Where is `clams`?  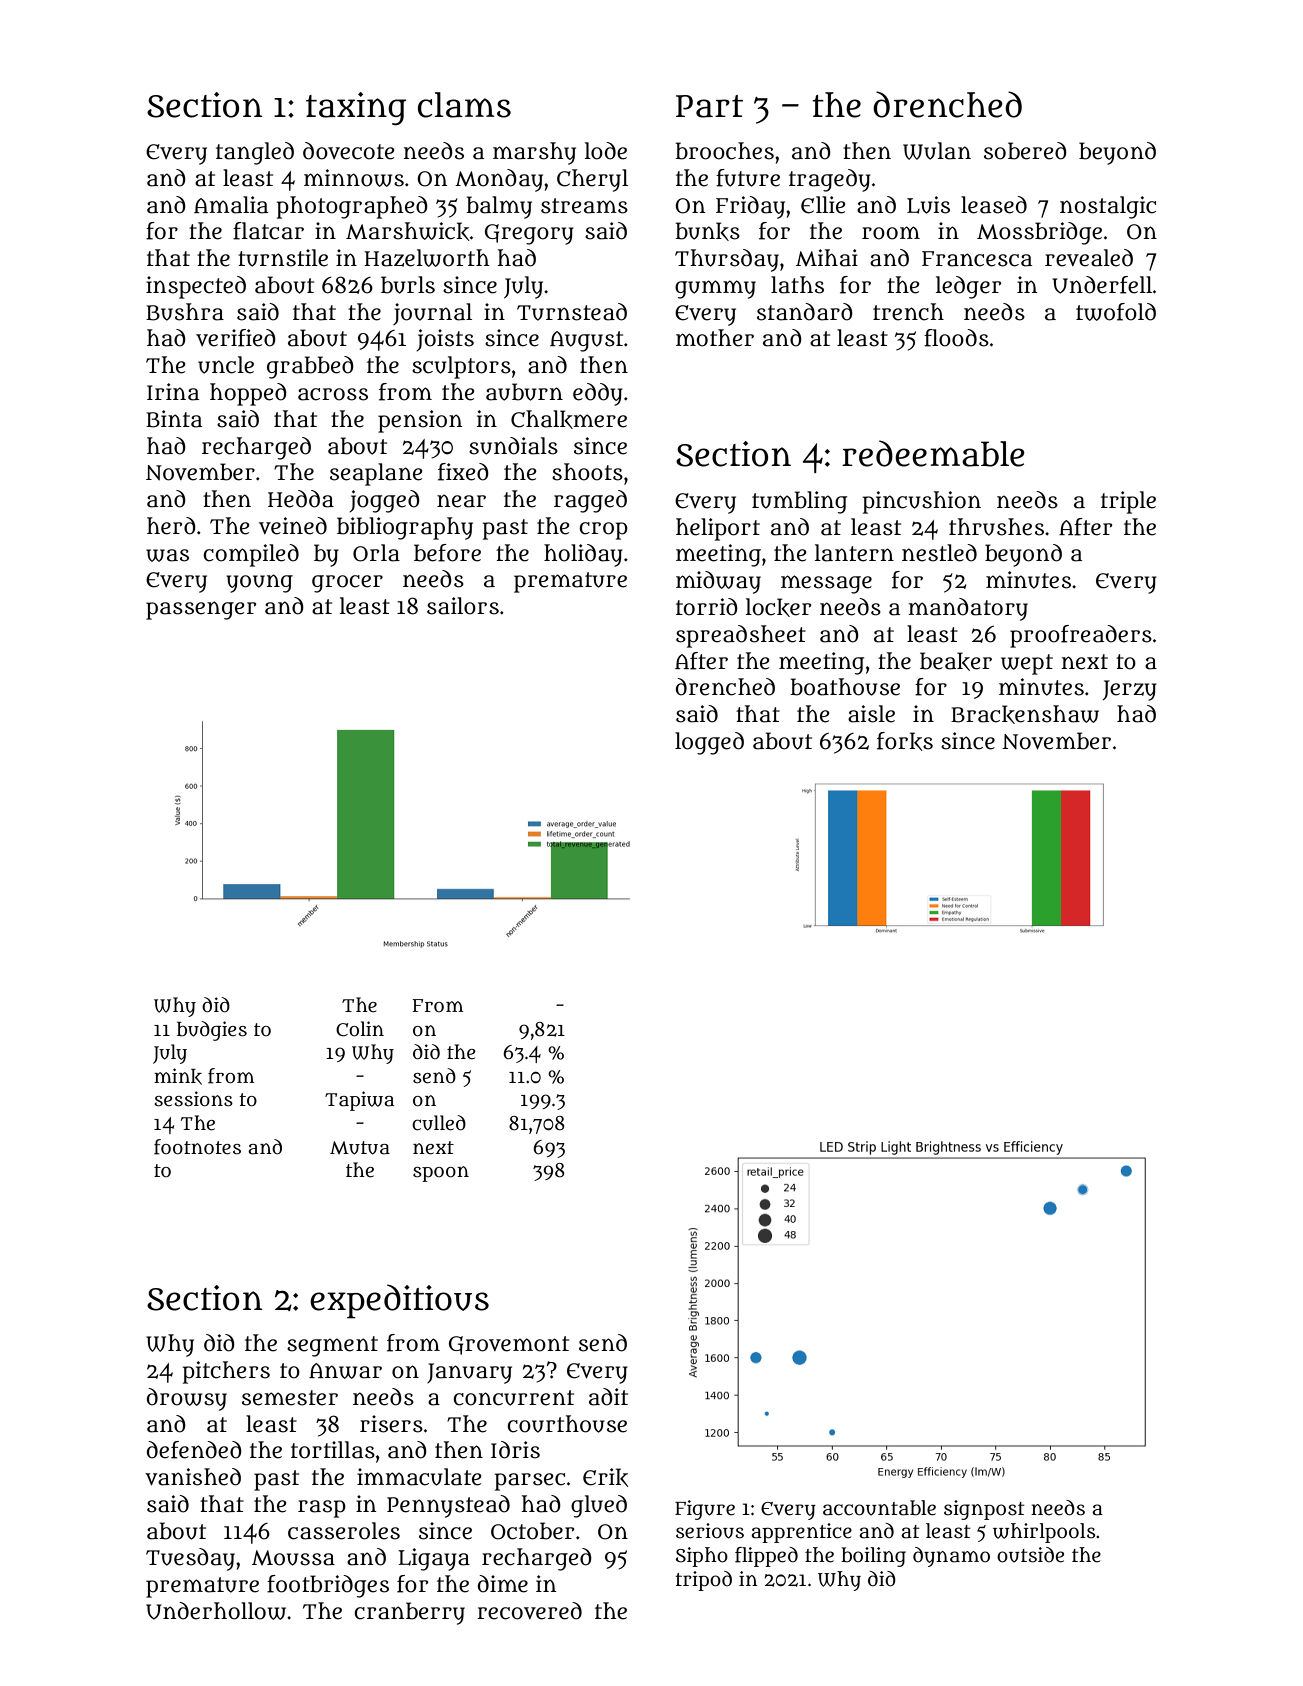 clams is located at coordinates (464, 105).
